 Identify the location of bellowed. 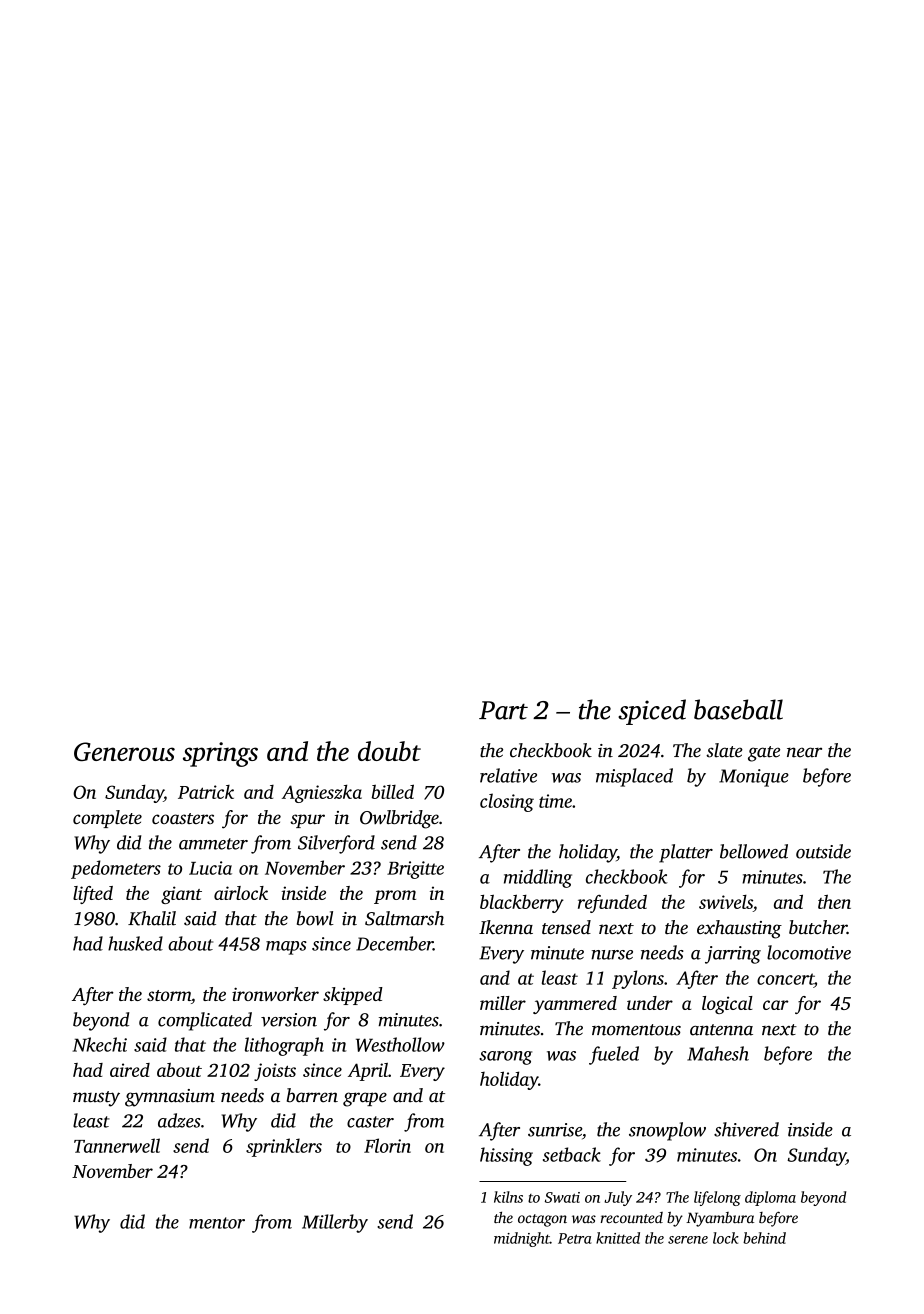
(754, 851).
